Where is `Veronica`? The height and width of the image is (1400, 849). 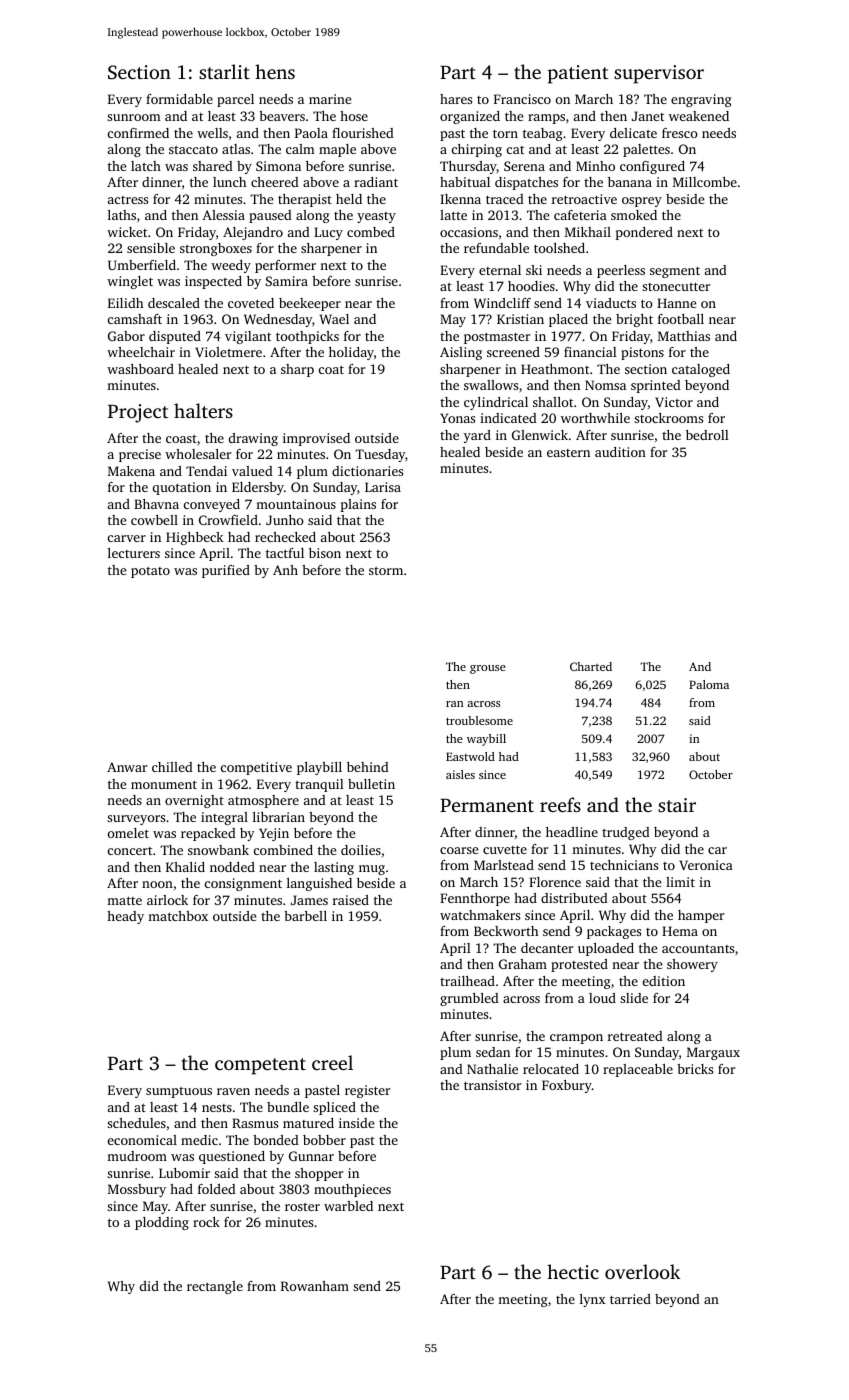
Veronica is located at coordinates (706, 865).
